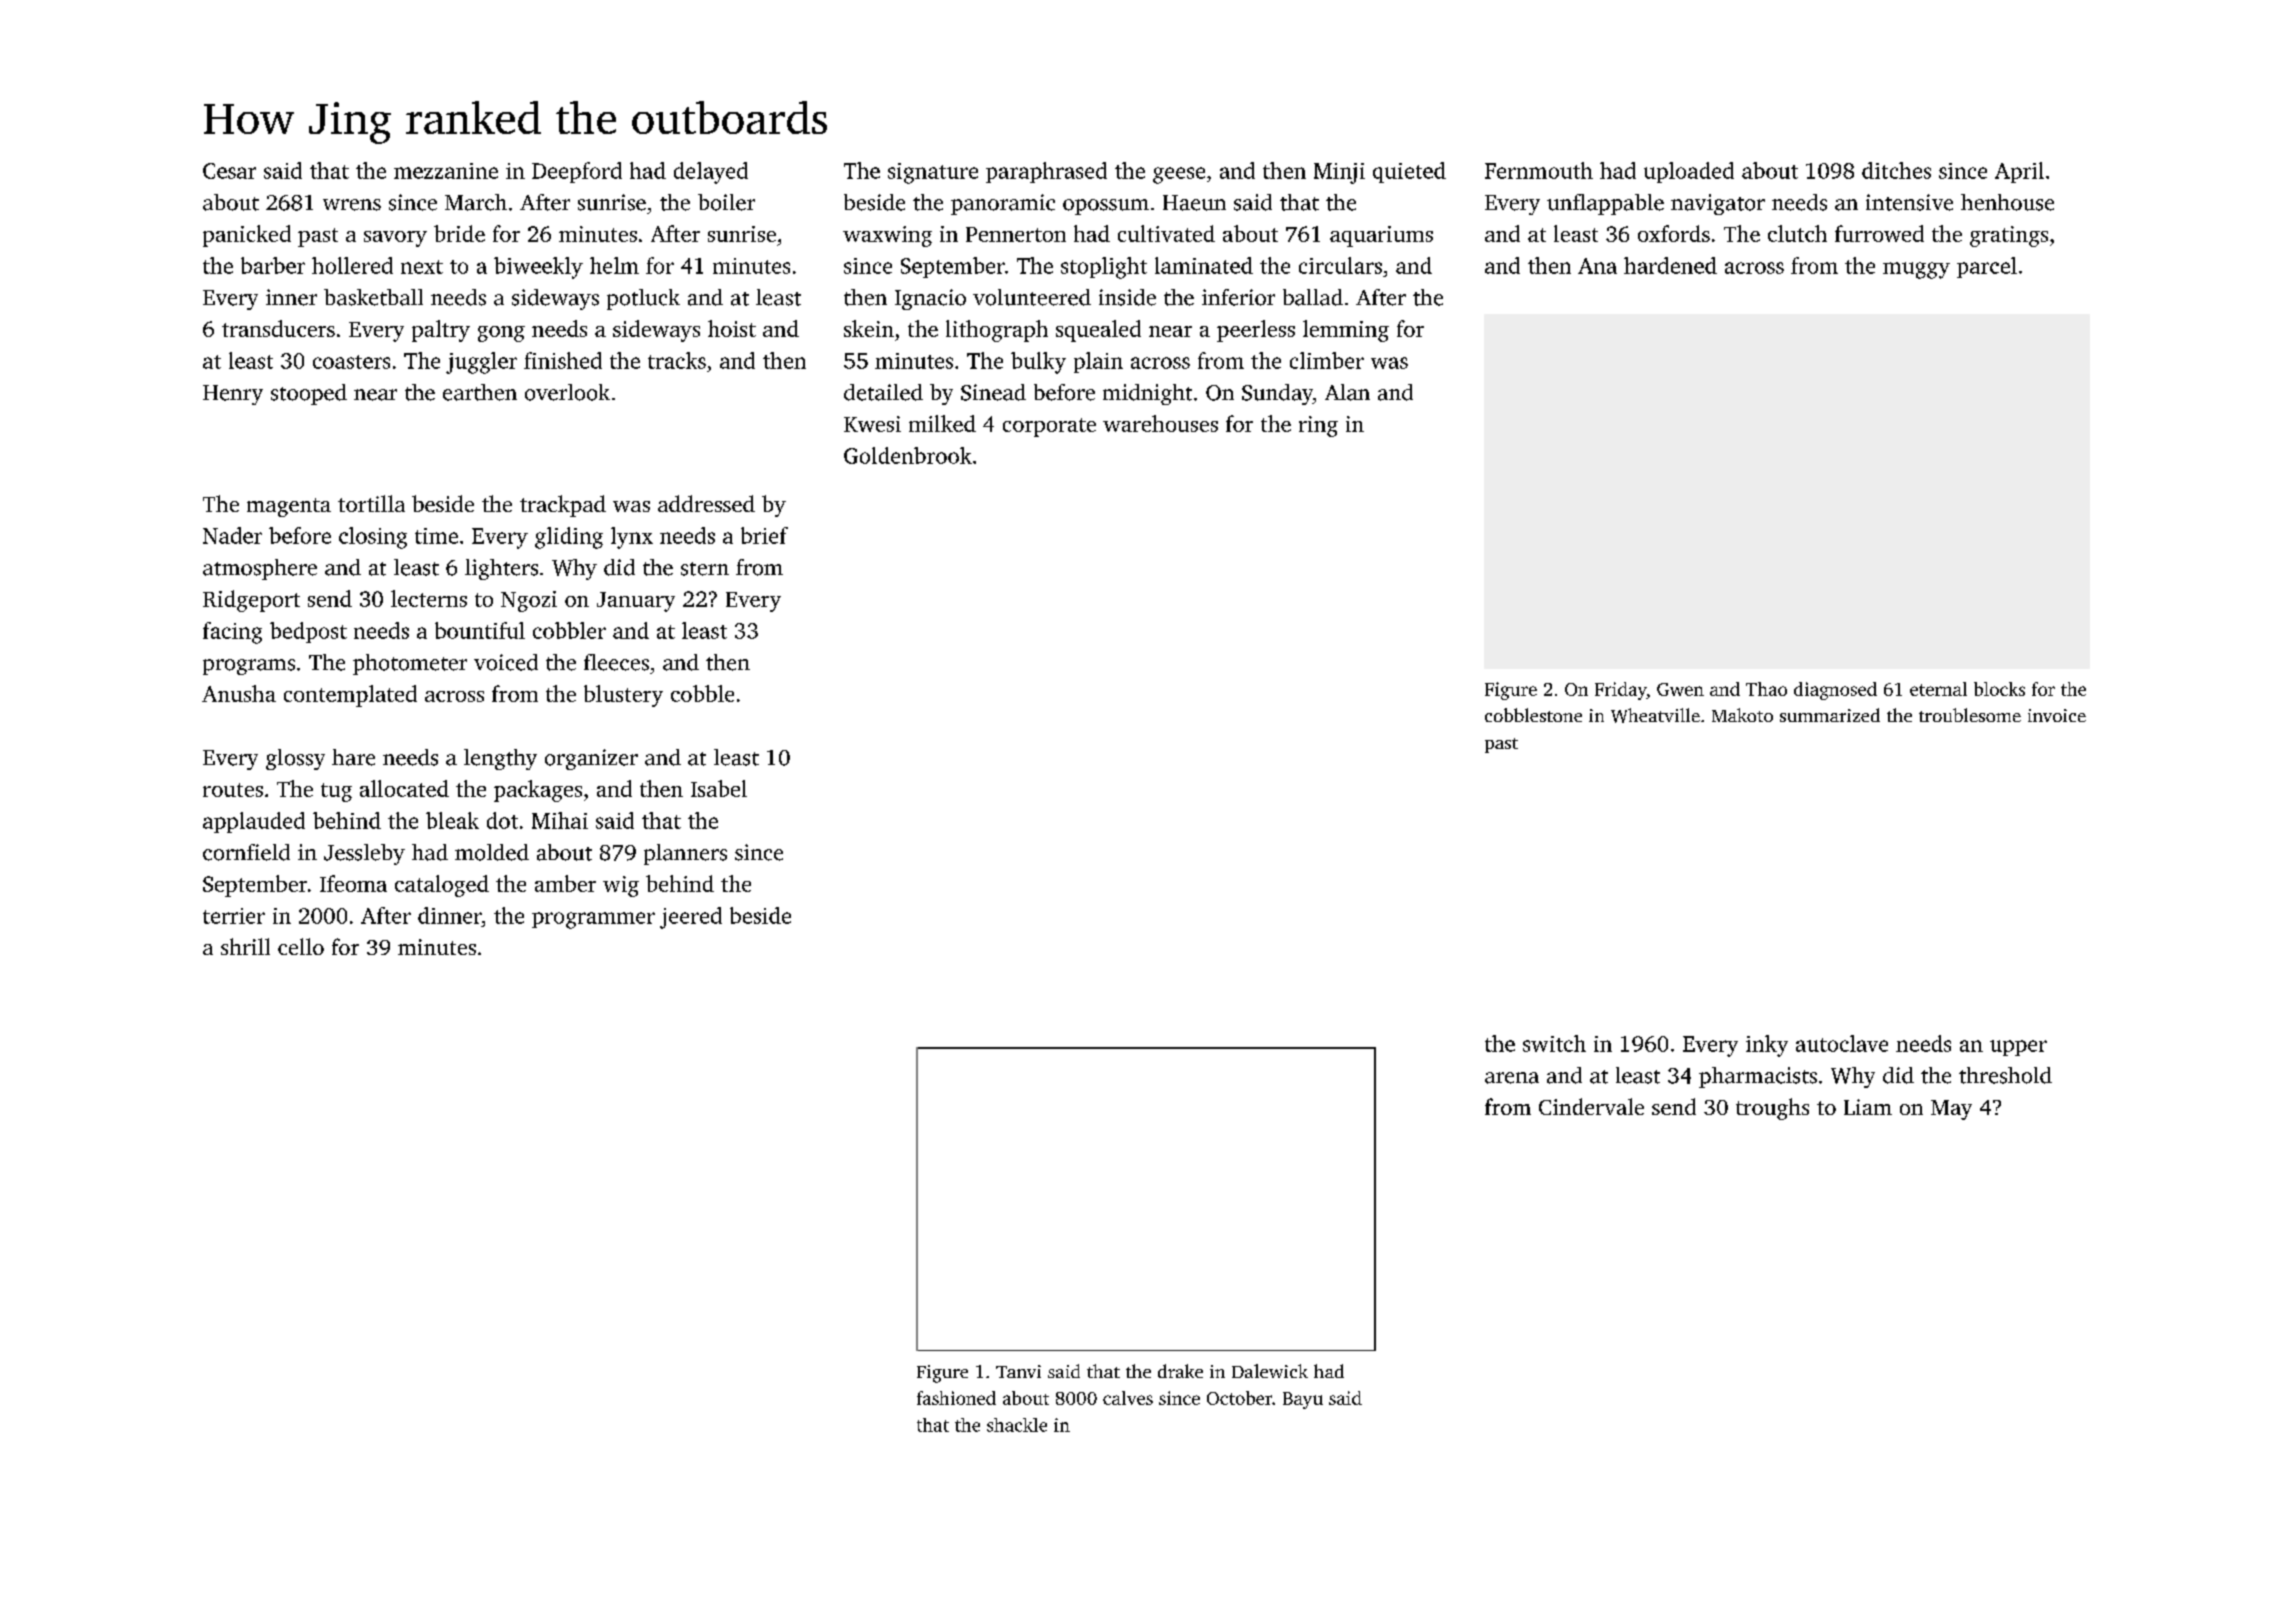 The height and width of the screenshot is (1620, 2292). What do you see at coordinates (501, 334) in the screenshot?
I see `gong` at bounding box center [501, 334].
